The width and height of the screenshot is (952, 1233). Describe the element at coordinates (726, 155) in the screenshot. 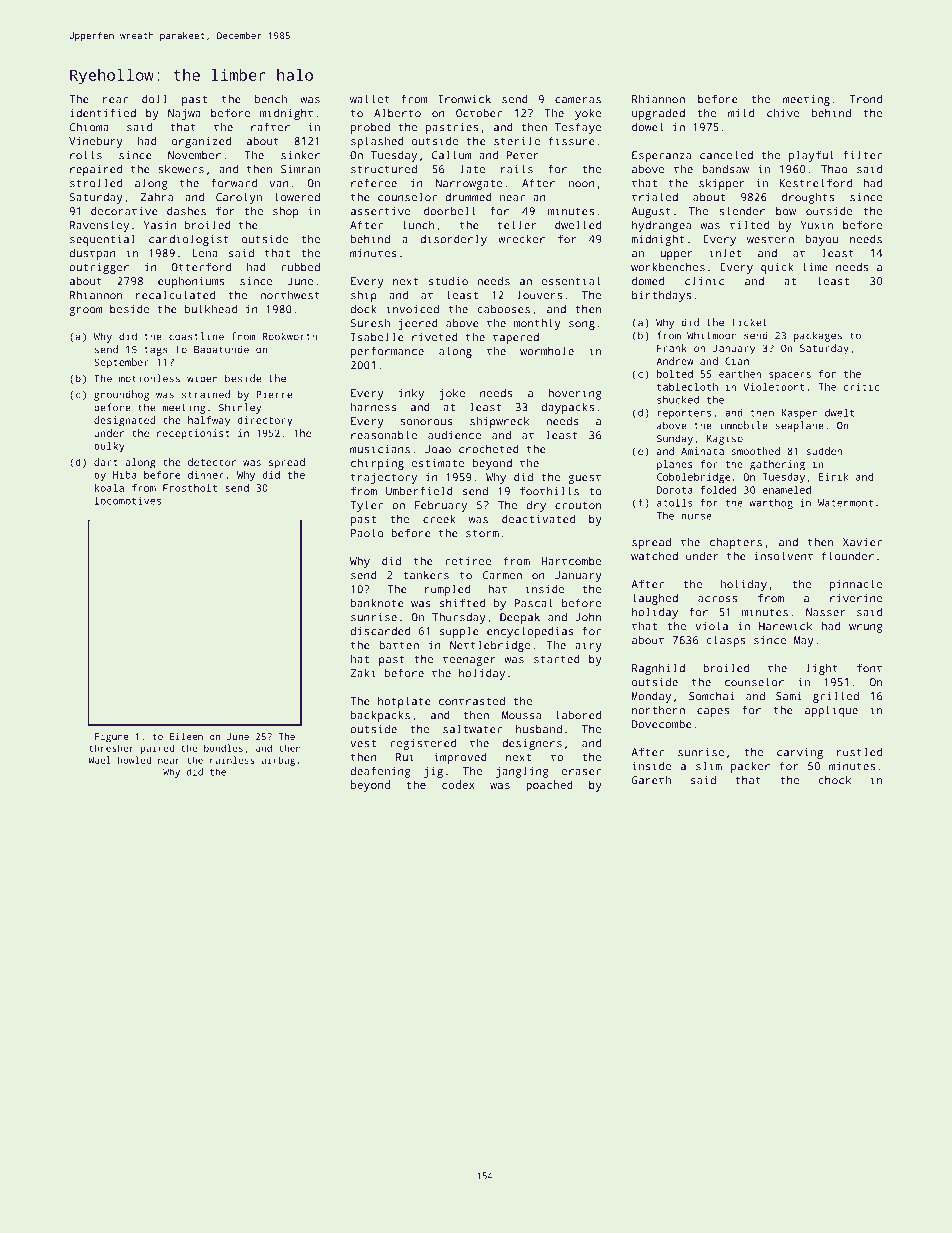

I see `canceled` at that location.
